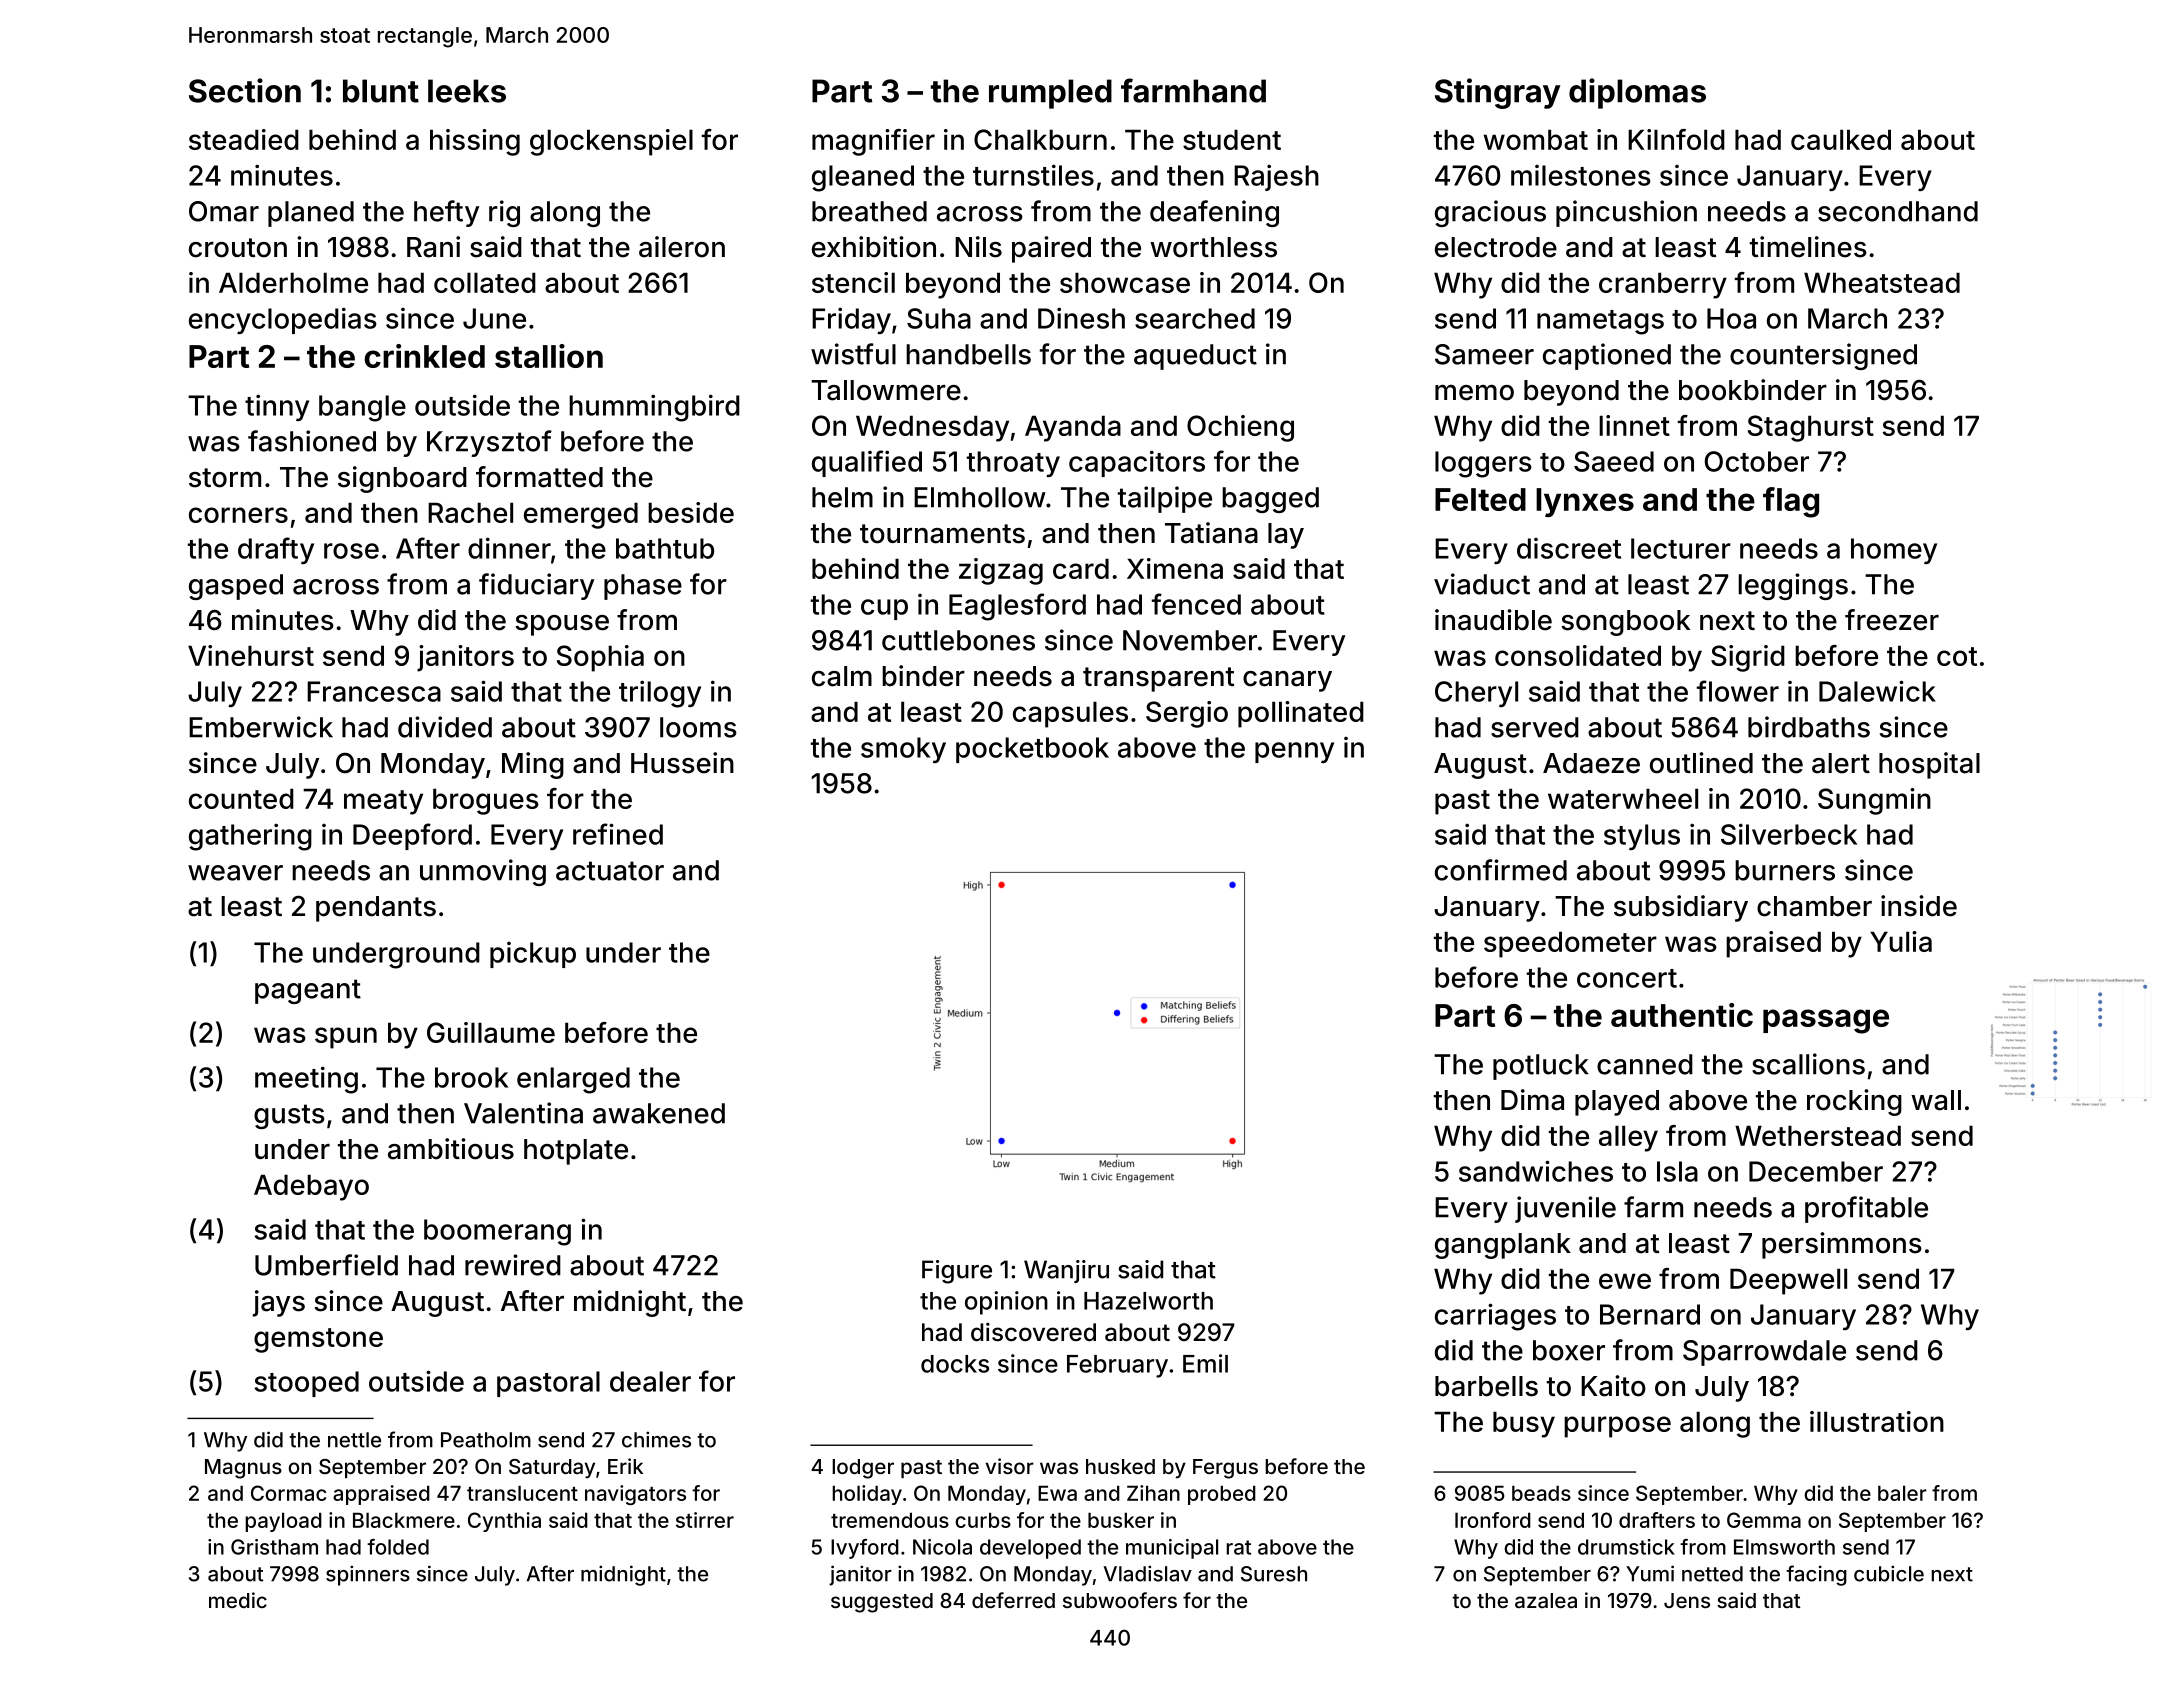 The height and width of the screenshot is (1683, 2178). Describe the element at coordinates (1637, 93) in the screenshot. I see `diplomas` at that location.
